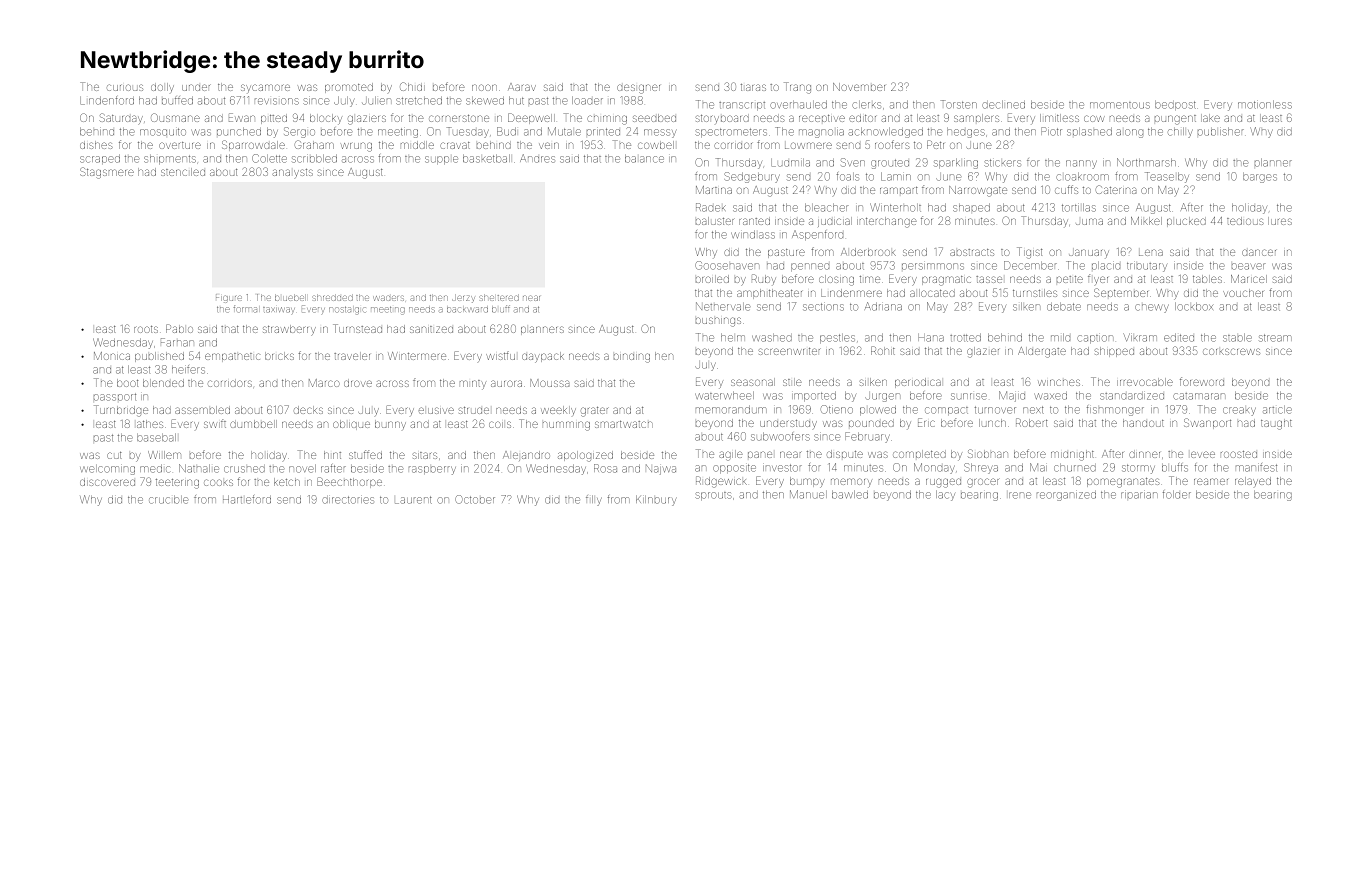 This image has height=887, width=1372. What do you see at coordinates (1243, 293) in the image?
I see `voucher` at bounding box center [1243, 293].
